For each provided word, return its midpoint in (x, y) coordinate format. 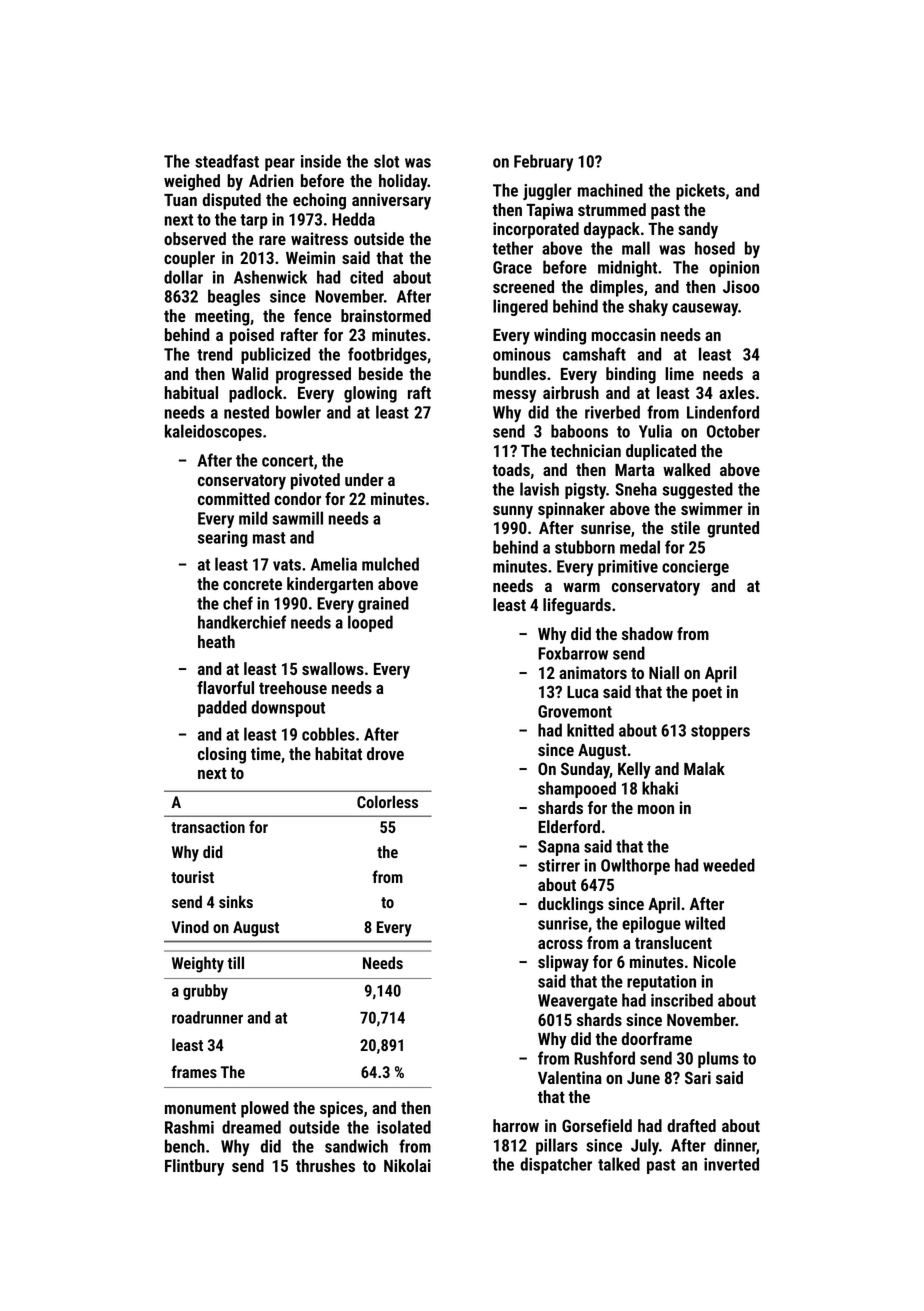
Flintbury (194, 1167)
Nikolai (407, 1165)
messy (514, 396)
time (266, 753)
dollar (183, 277)
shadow (647, 633)
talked (619, 1164)
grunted (733, 529)
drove (385, 753)
